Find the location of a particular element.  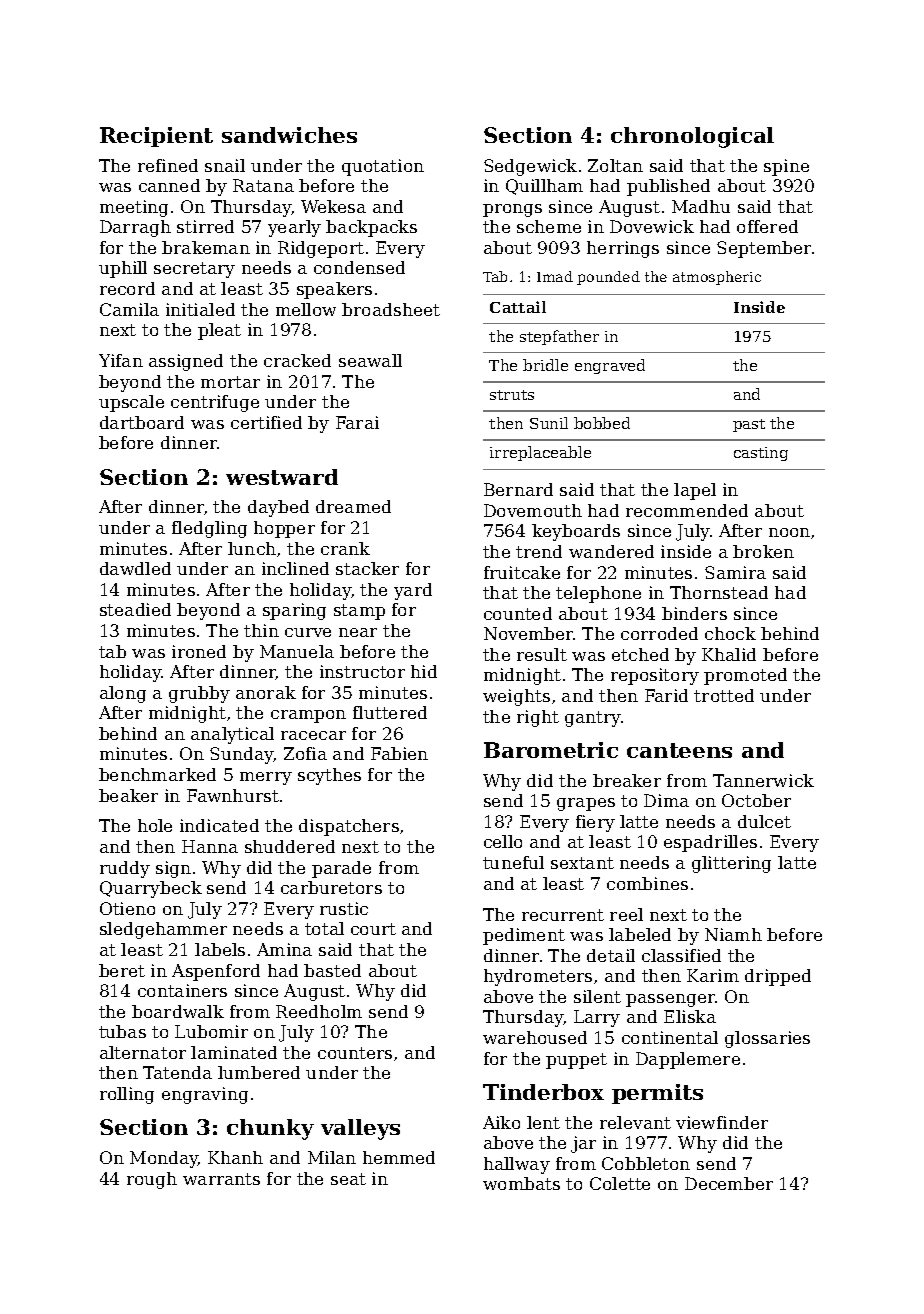

speakers is located at coordinates (334, 290).
